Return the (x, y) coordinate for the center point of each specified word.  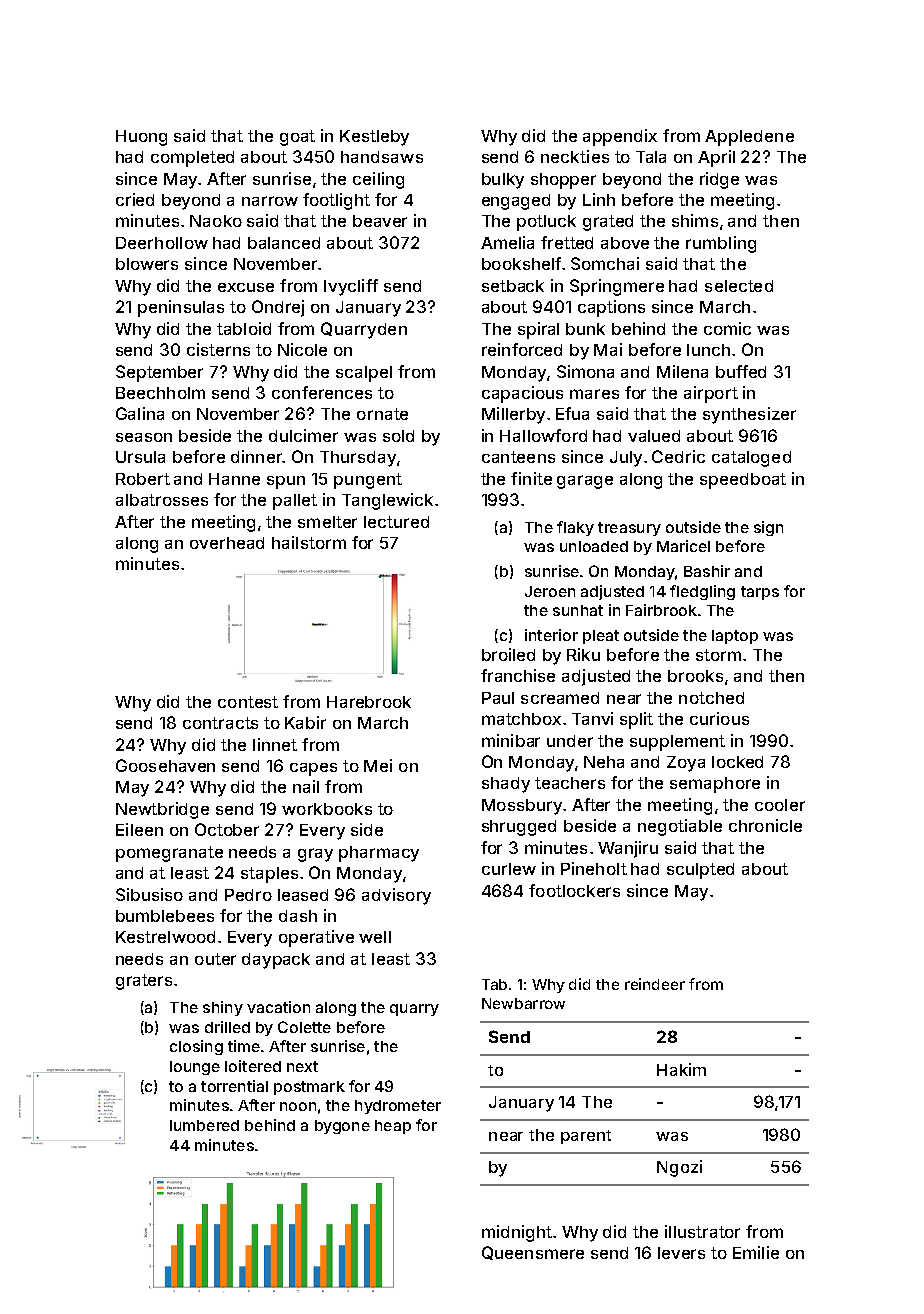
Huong (141, 138)
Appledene (749, 138)
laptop (735, 637)
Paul (498, 698)
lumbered (204, 1125)
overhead (227, 543)
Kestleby (374, 138)
